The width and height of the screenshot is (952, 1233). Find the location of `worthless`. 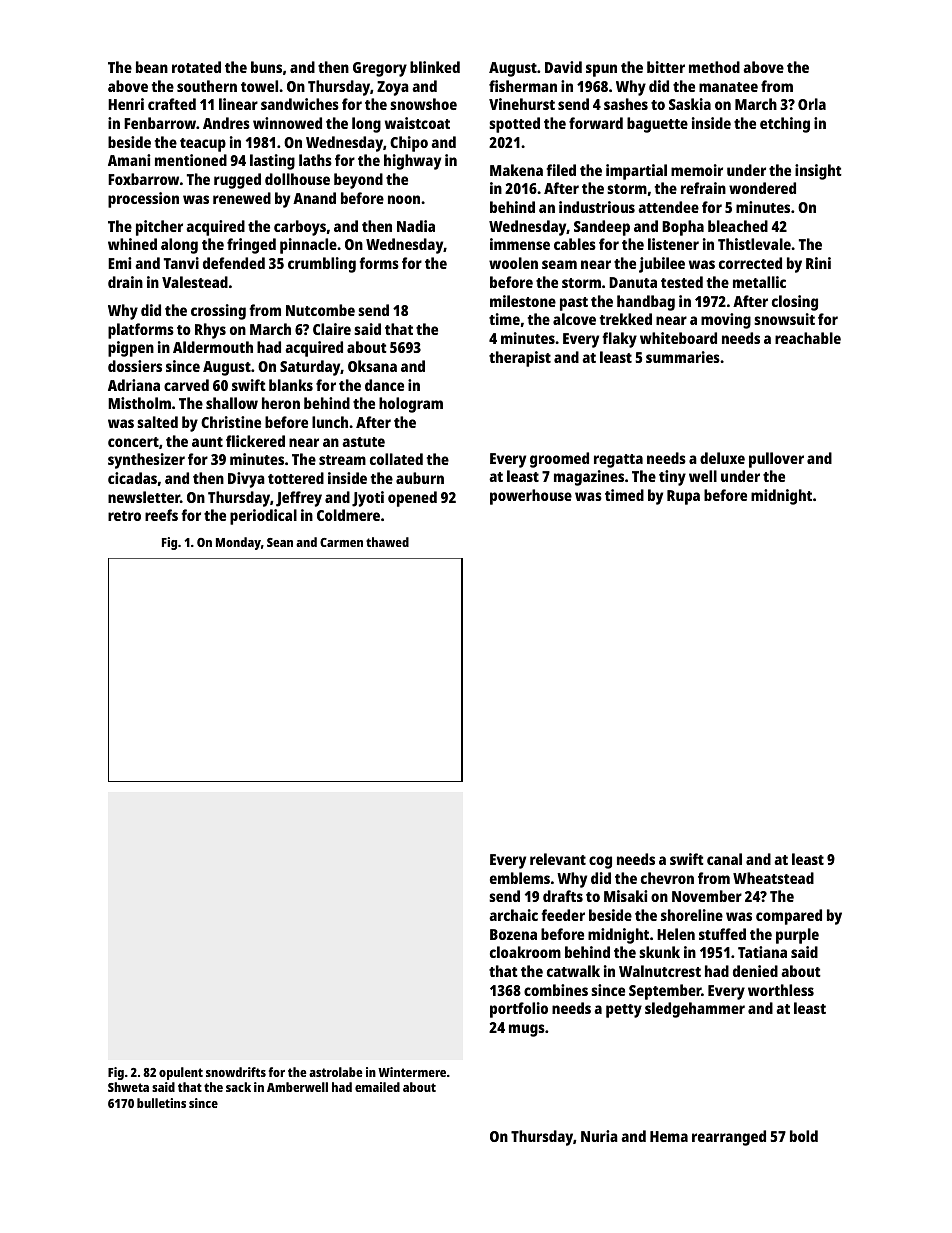

worthless is located at coordinates (781, 990).
